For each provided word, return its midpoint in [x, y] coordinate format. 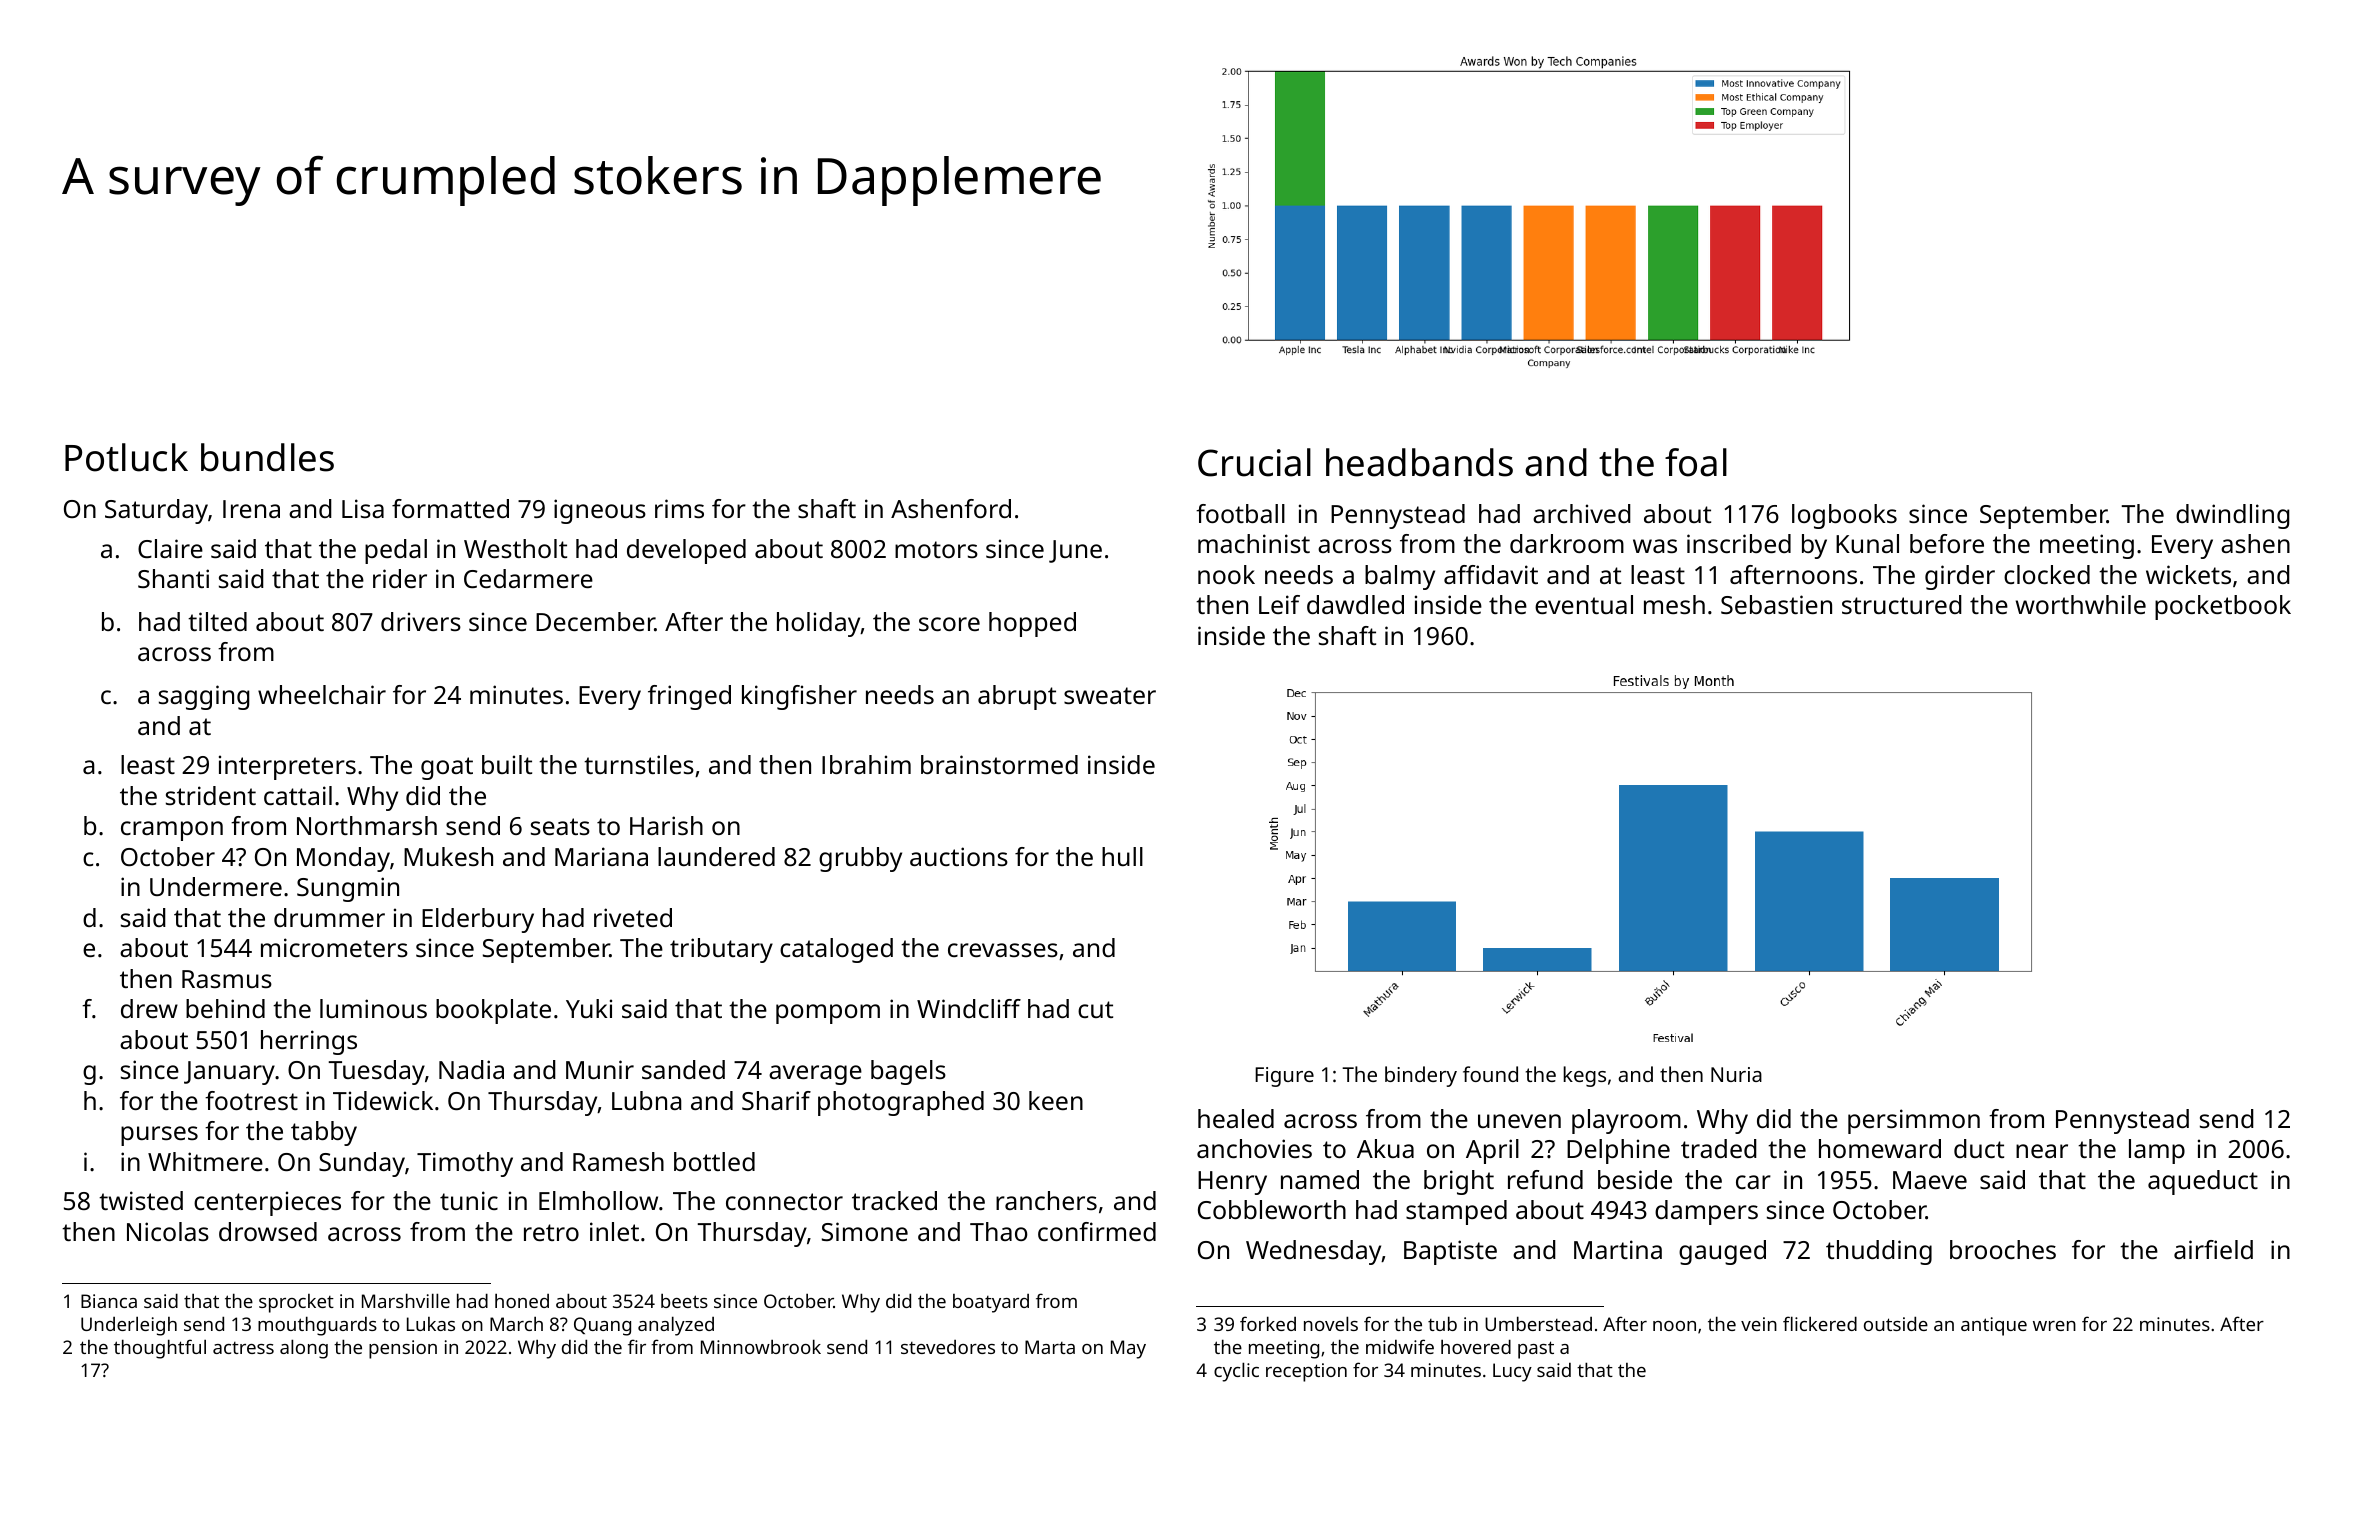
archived [1582, 513]
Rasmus [227, 979]
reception [1306, 1372]
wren [2054, 1326]
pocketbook [2223, 607]
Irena [251, 509]
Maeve [1930, 1180]
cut [1095, 1009]
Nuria [1736, 1074]
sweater [1110, 695]
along [304, 1349]
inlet [614, 1231]
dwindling [2233, 516]
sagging [204, 697]
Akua [1385, 1148]
